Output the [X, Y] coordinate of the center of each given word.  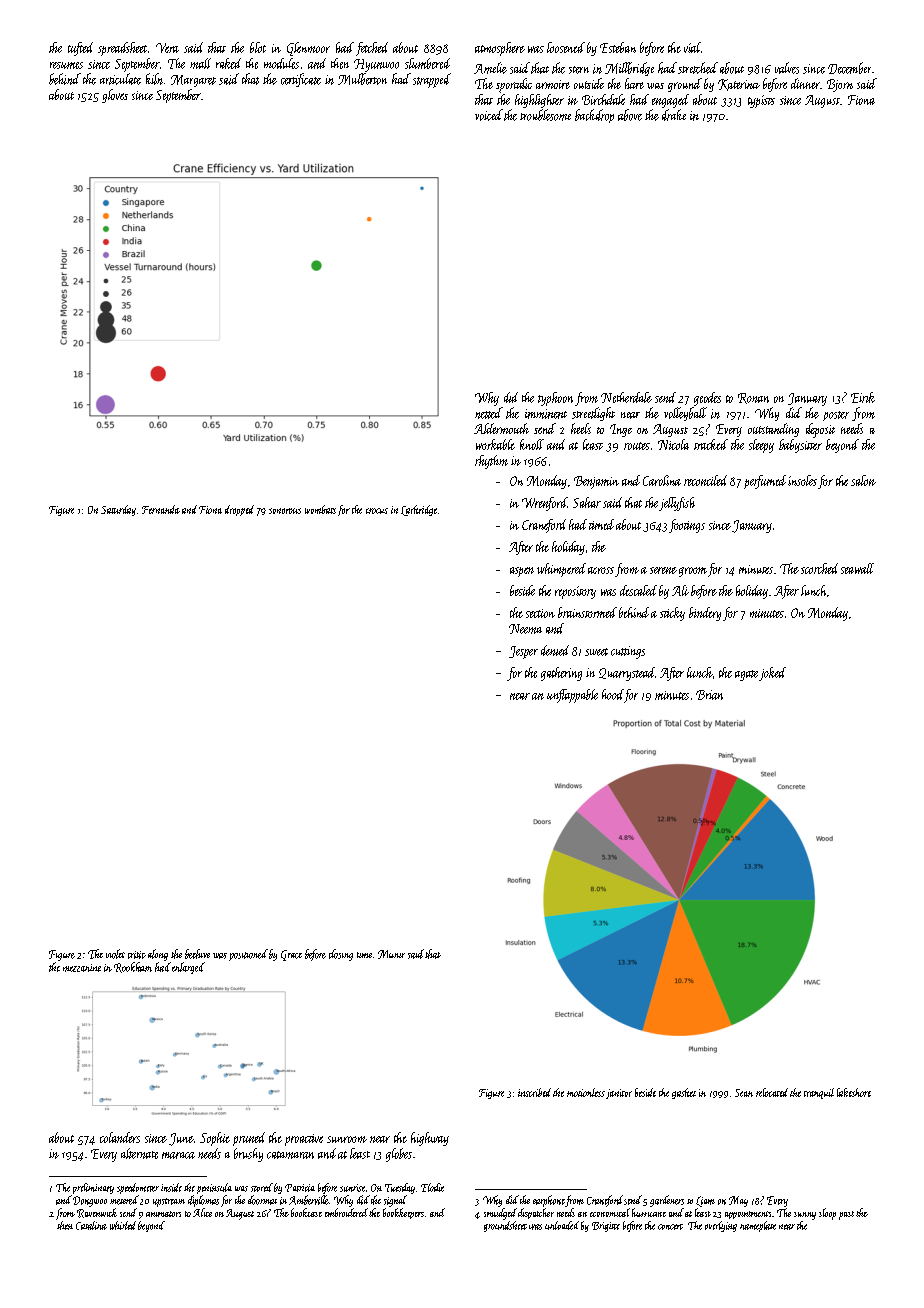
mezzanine [82, 968]
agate [746, 675]
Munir [391, 954]
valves [787, 68]
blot [258, 47]
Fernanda [161, 509]
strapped [432, 80]
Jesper [523, 652]
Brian [709, 695]
